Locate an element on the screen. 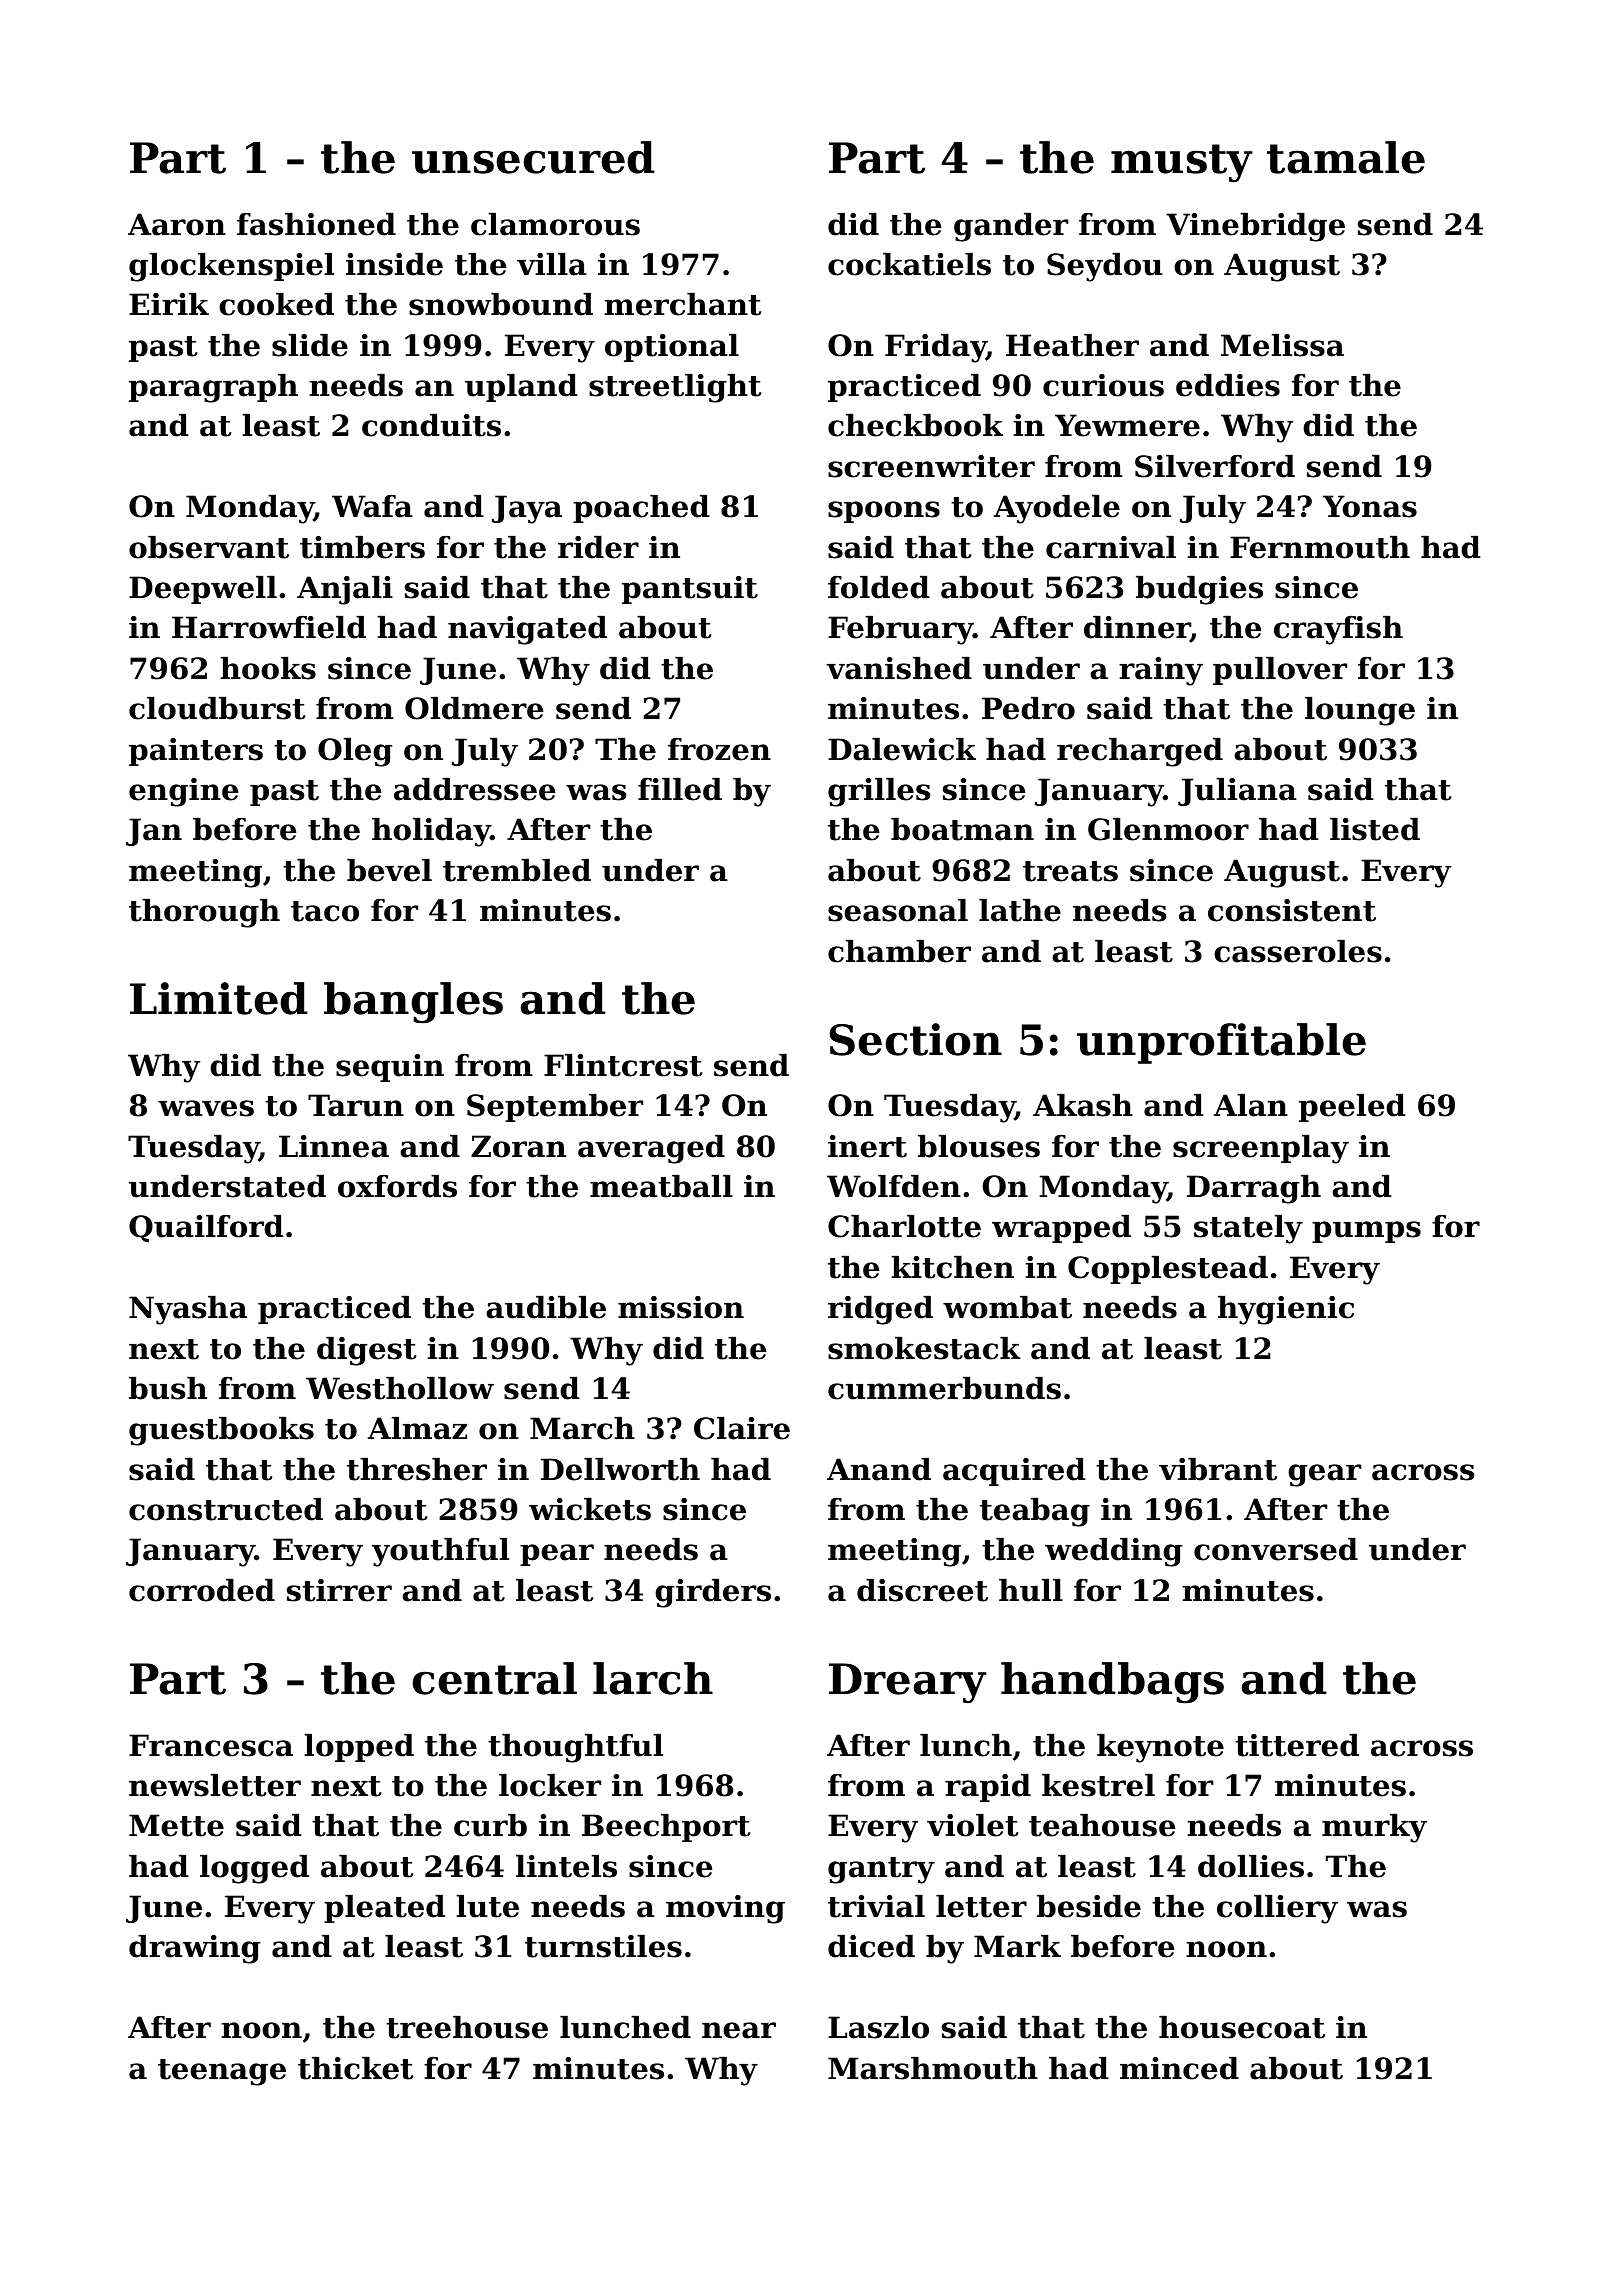  tamale is located at coordinates (1346, 157).
